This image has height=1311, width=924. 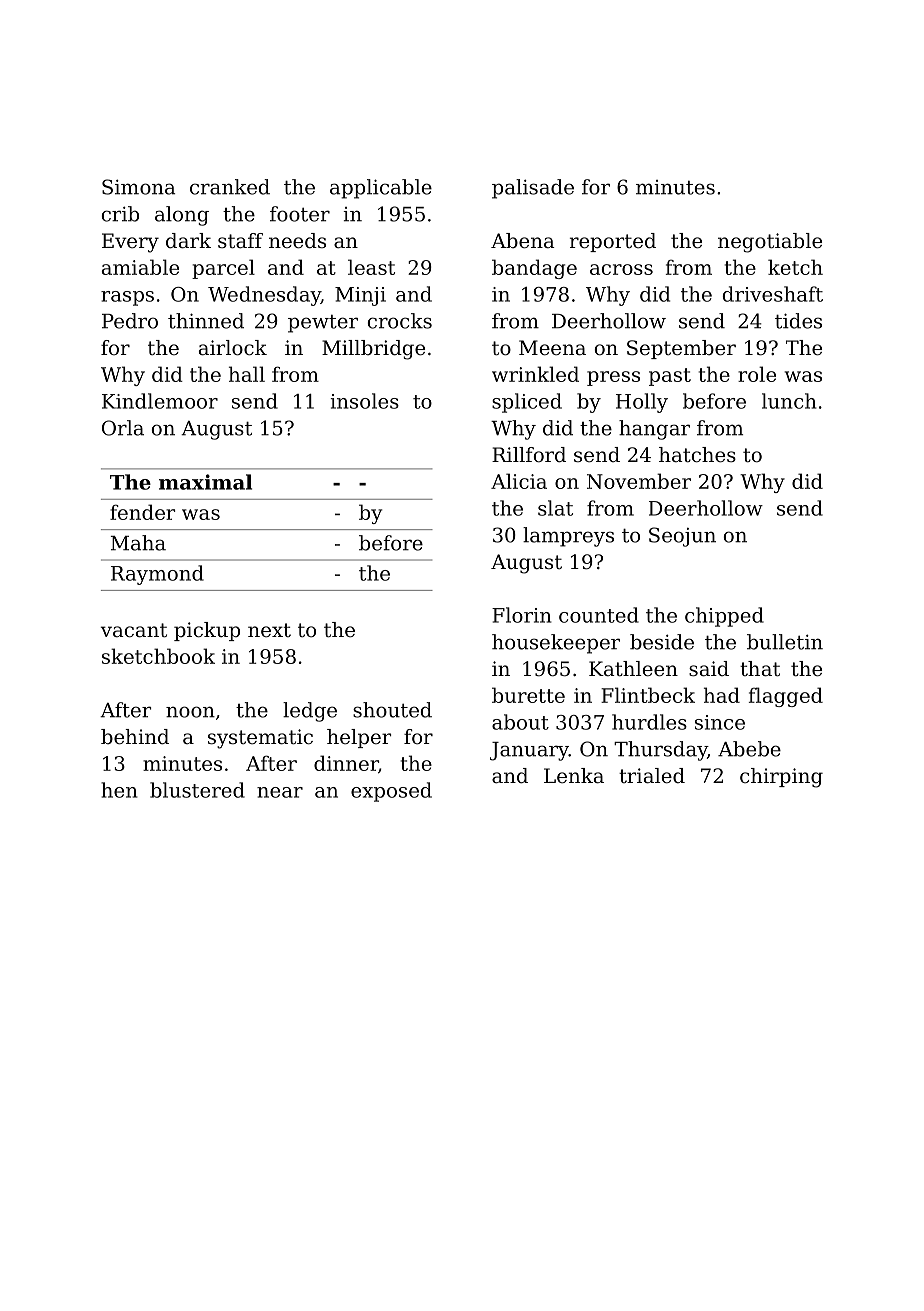 What do you see at coordinates (633, 669) in the image?
I see `Kathleen` at bounding box center [633, 669].
